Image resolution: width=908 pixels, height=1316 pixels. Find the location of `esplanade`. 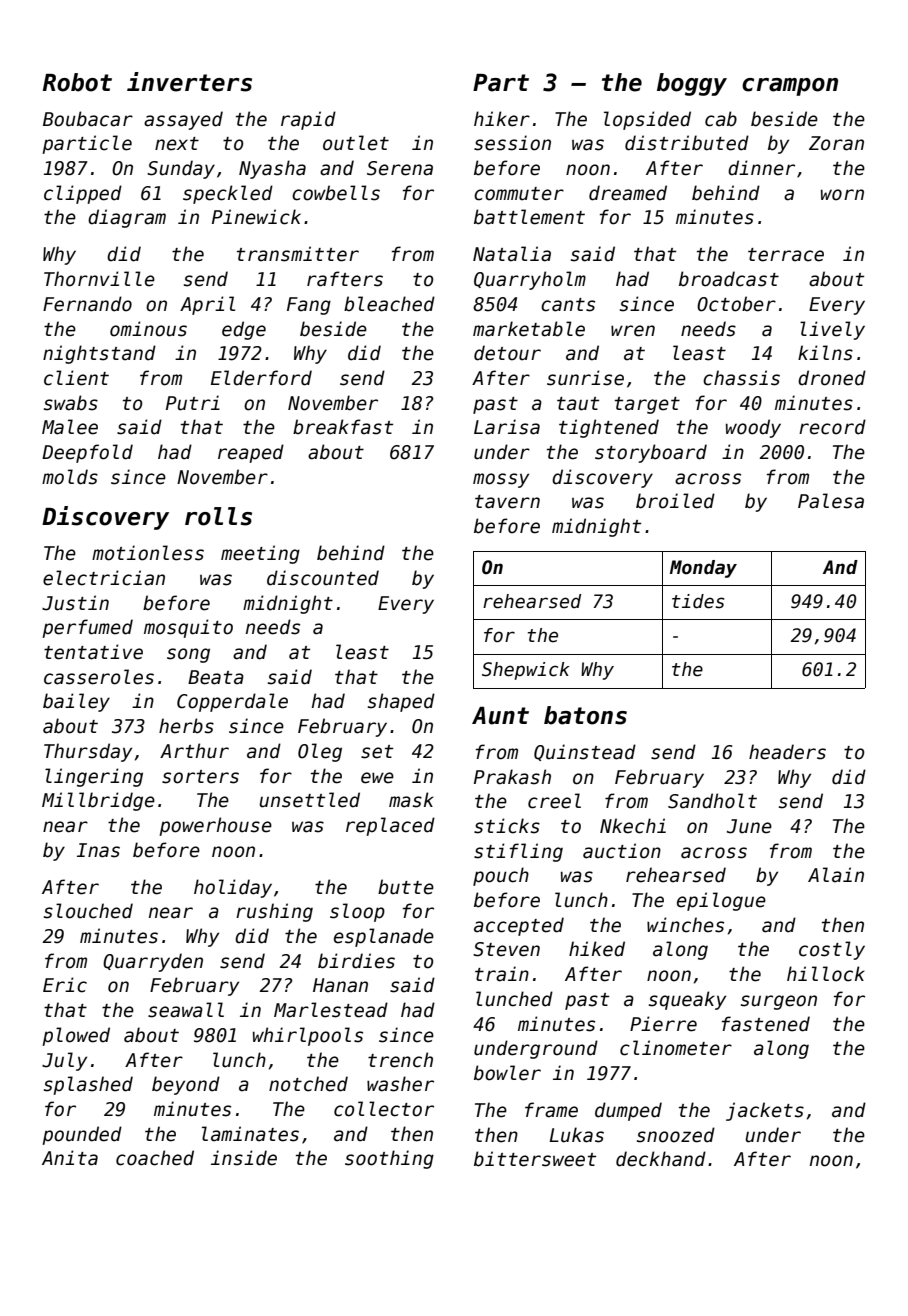

esplanade is located at coordinates (384, 937).
